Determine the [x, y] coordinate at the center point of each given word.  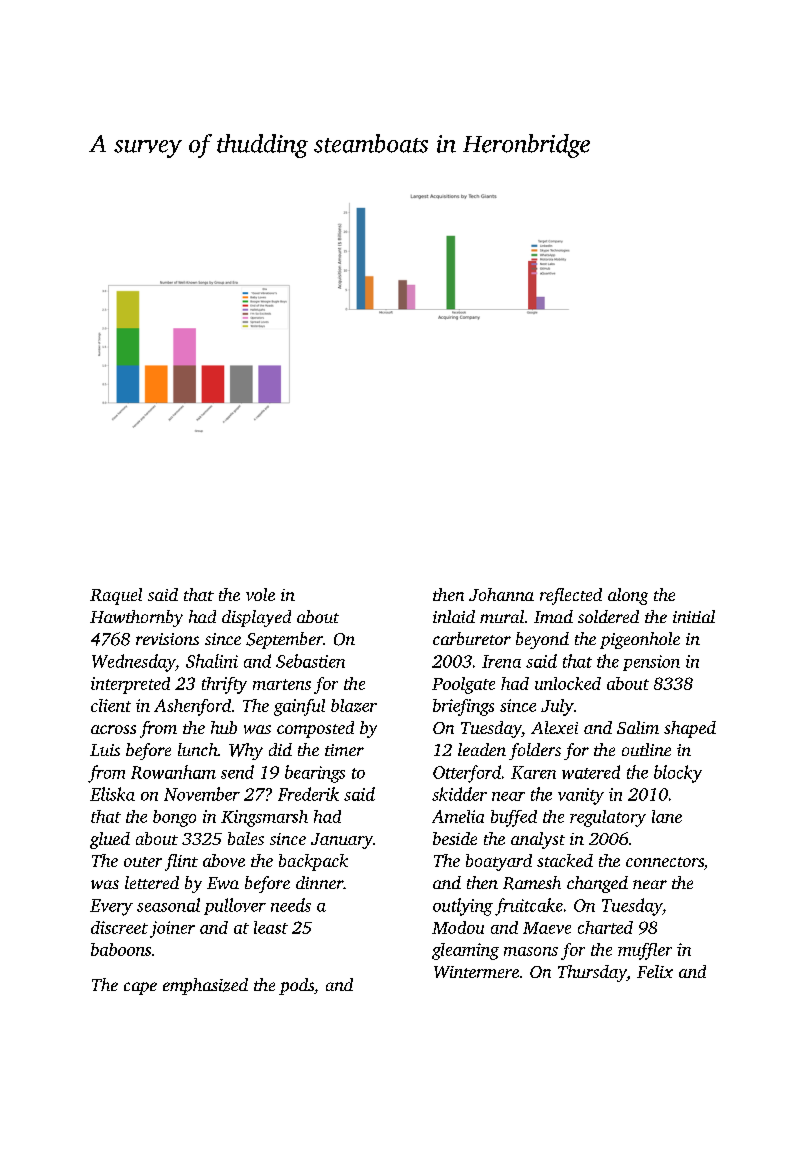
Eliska [112, 794]
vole [260, 594]
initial [694, 616]
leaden [482, 749]
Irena [501, 661]
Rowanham [173, 772]
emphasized [205, 986]
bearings [315, 774]
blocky [678, 774]
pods [296, 986]
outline [646, 749]
